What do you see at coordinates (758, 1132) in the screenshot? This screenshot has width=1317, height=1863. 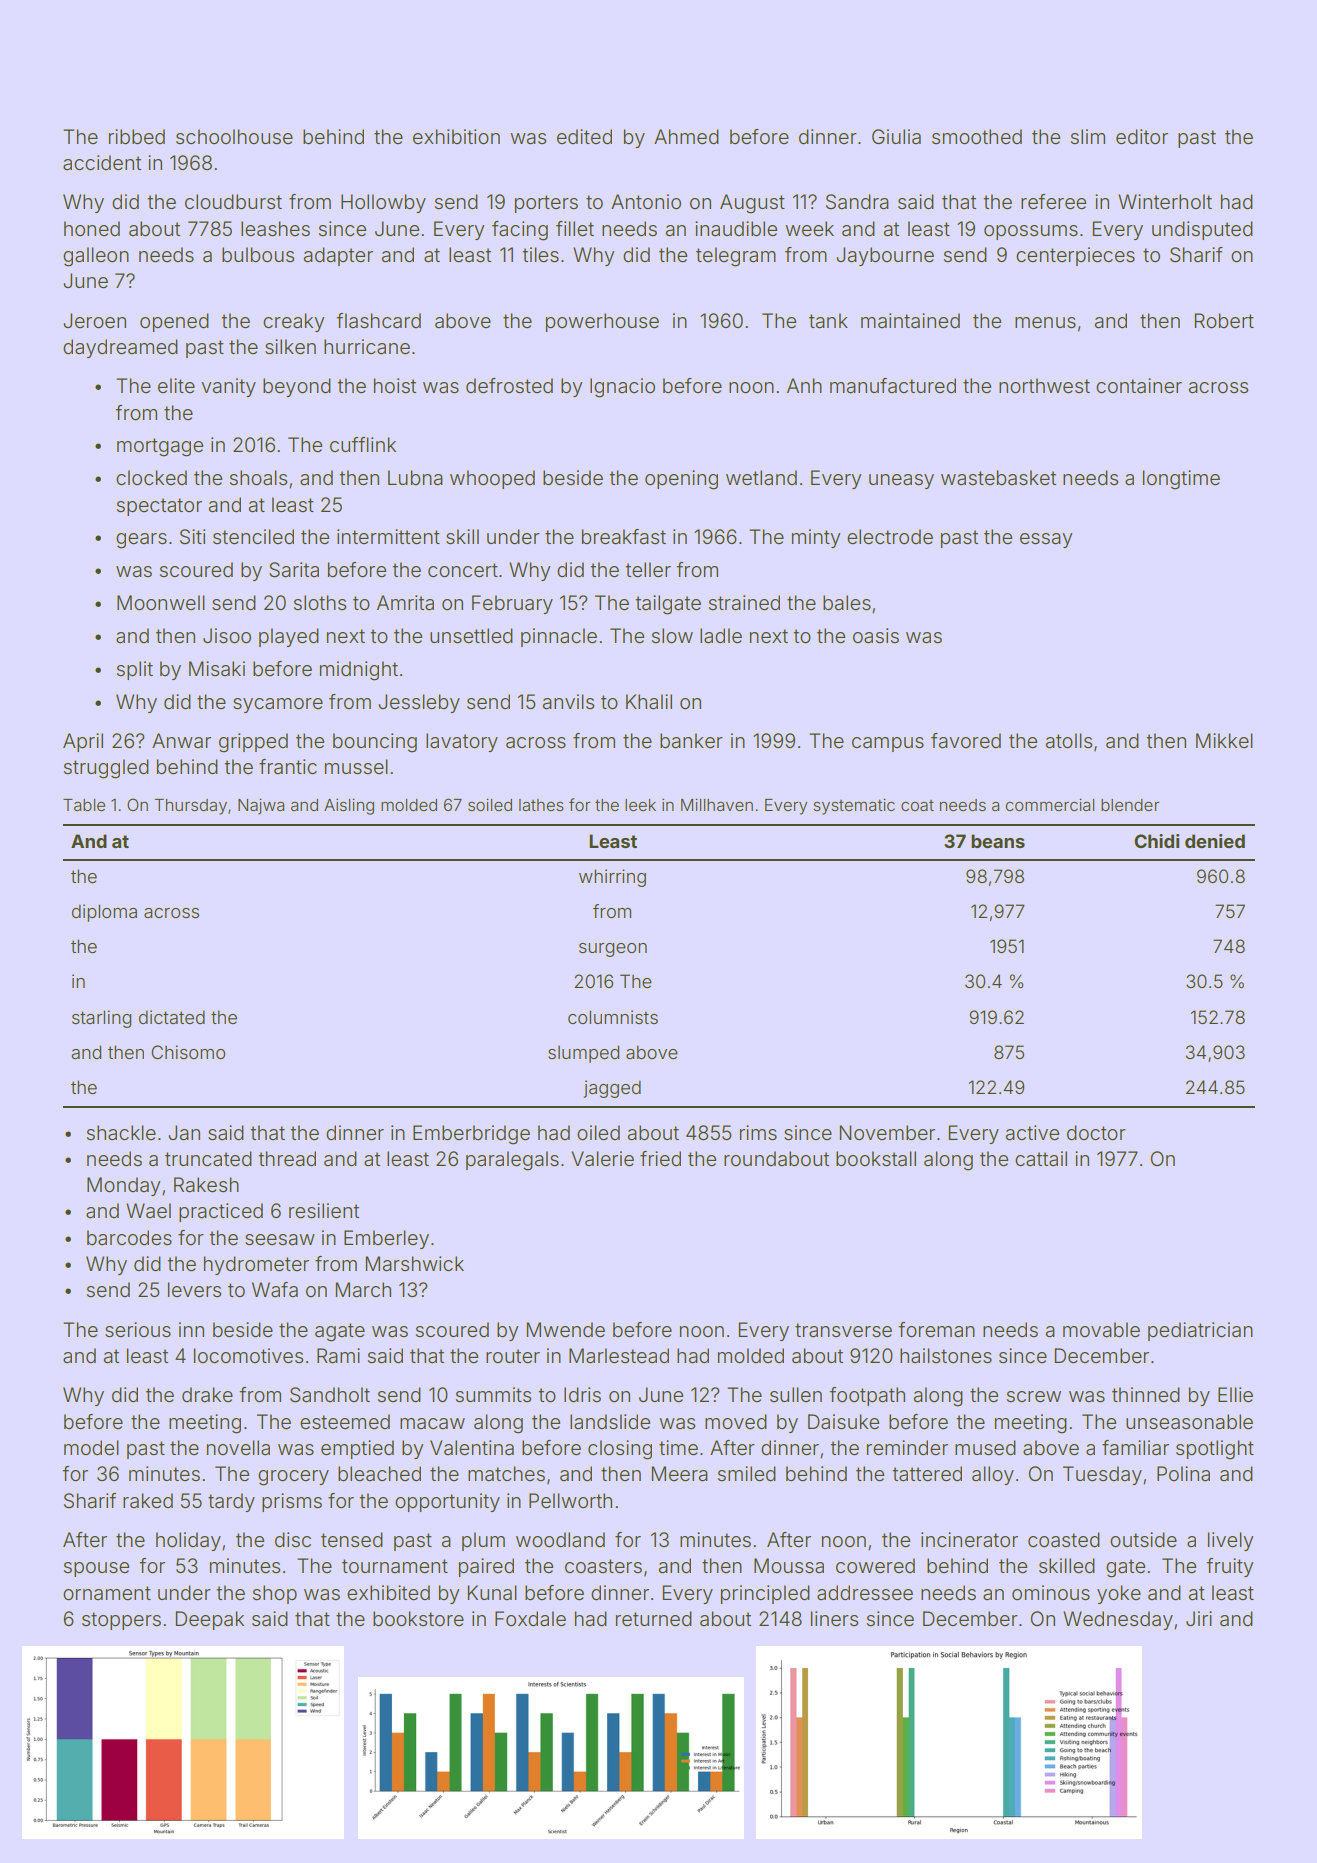 I see `rims` at bounding box center [758, 1132].
